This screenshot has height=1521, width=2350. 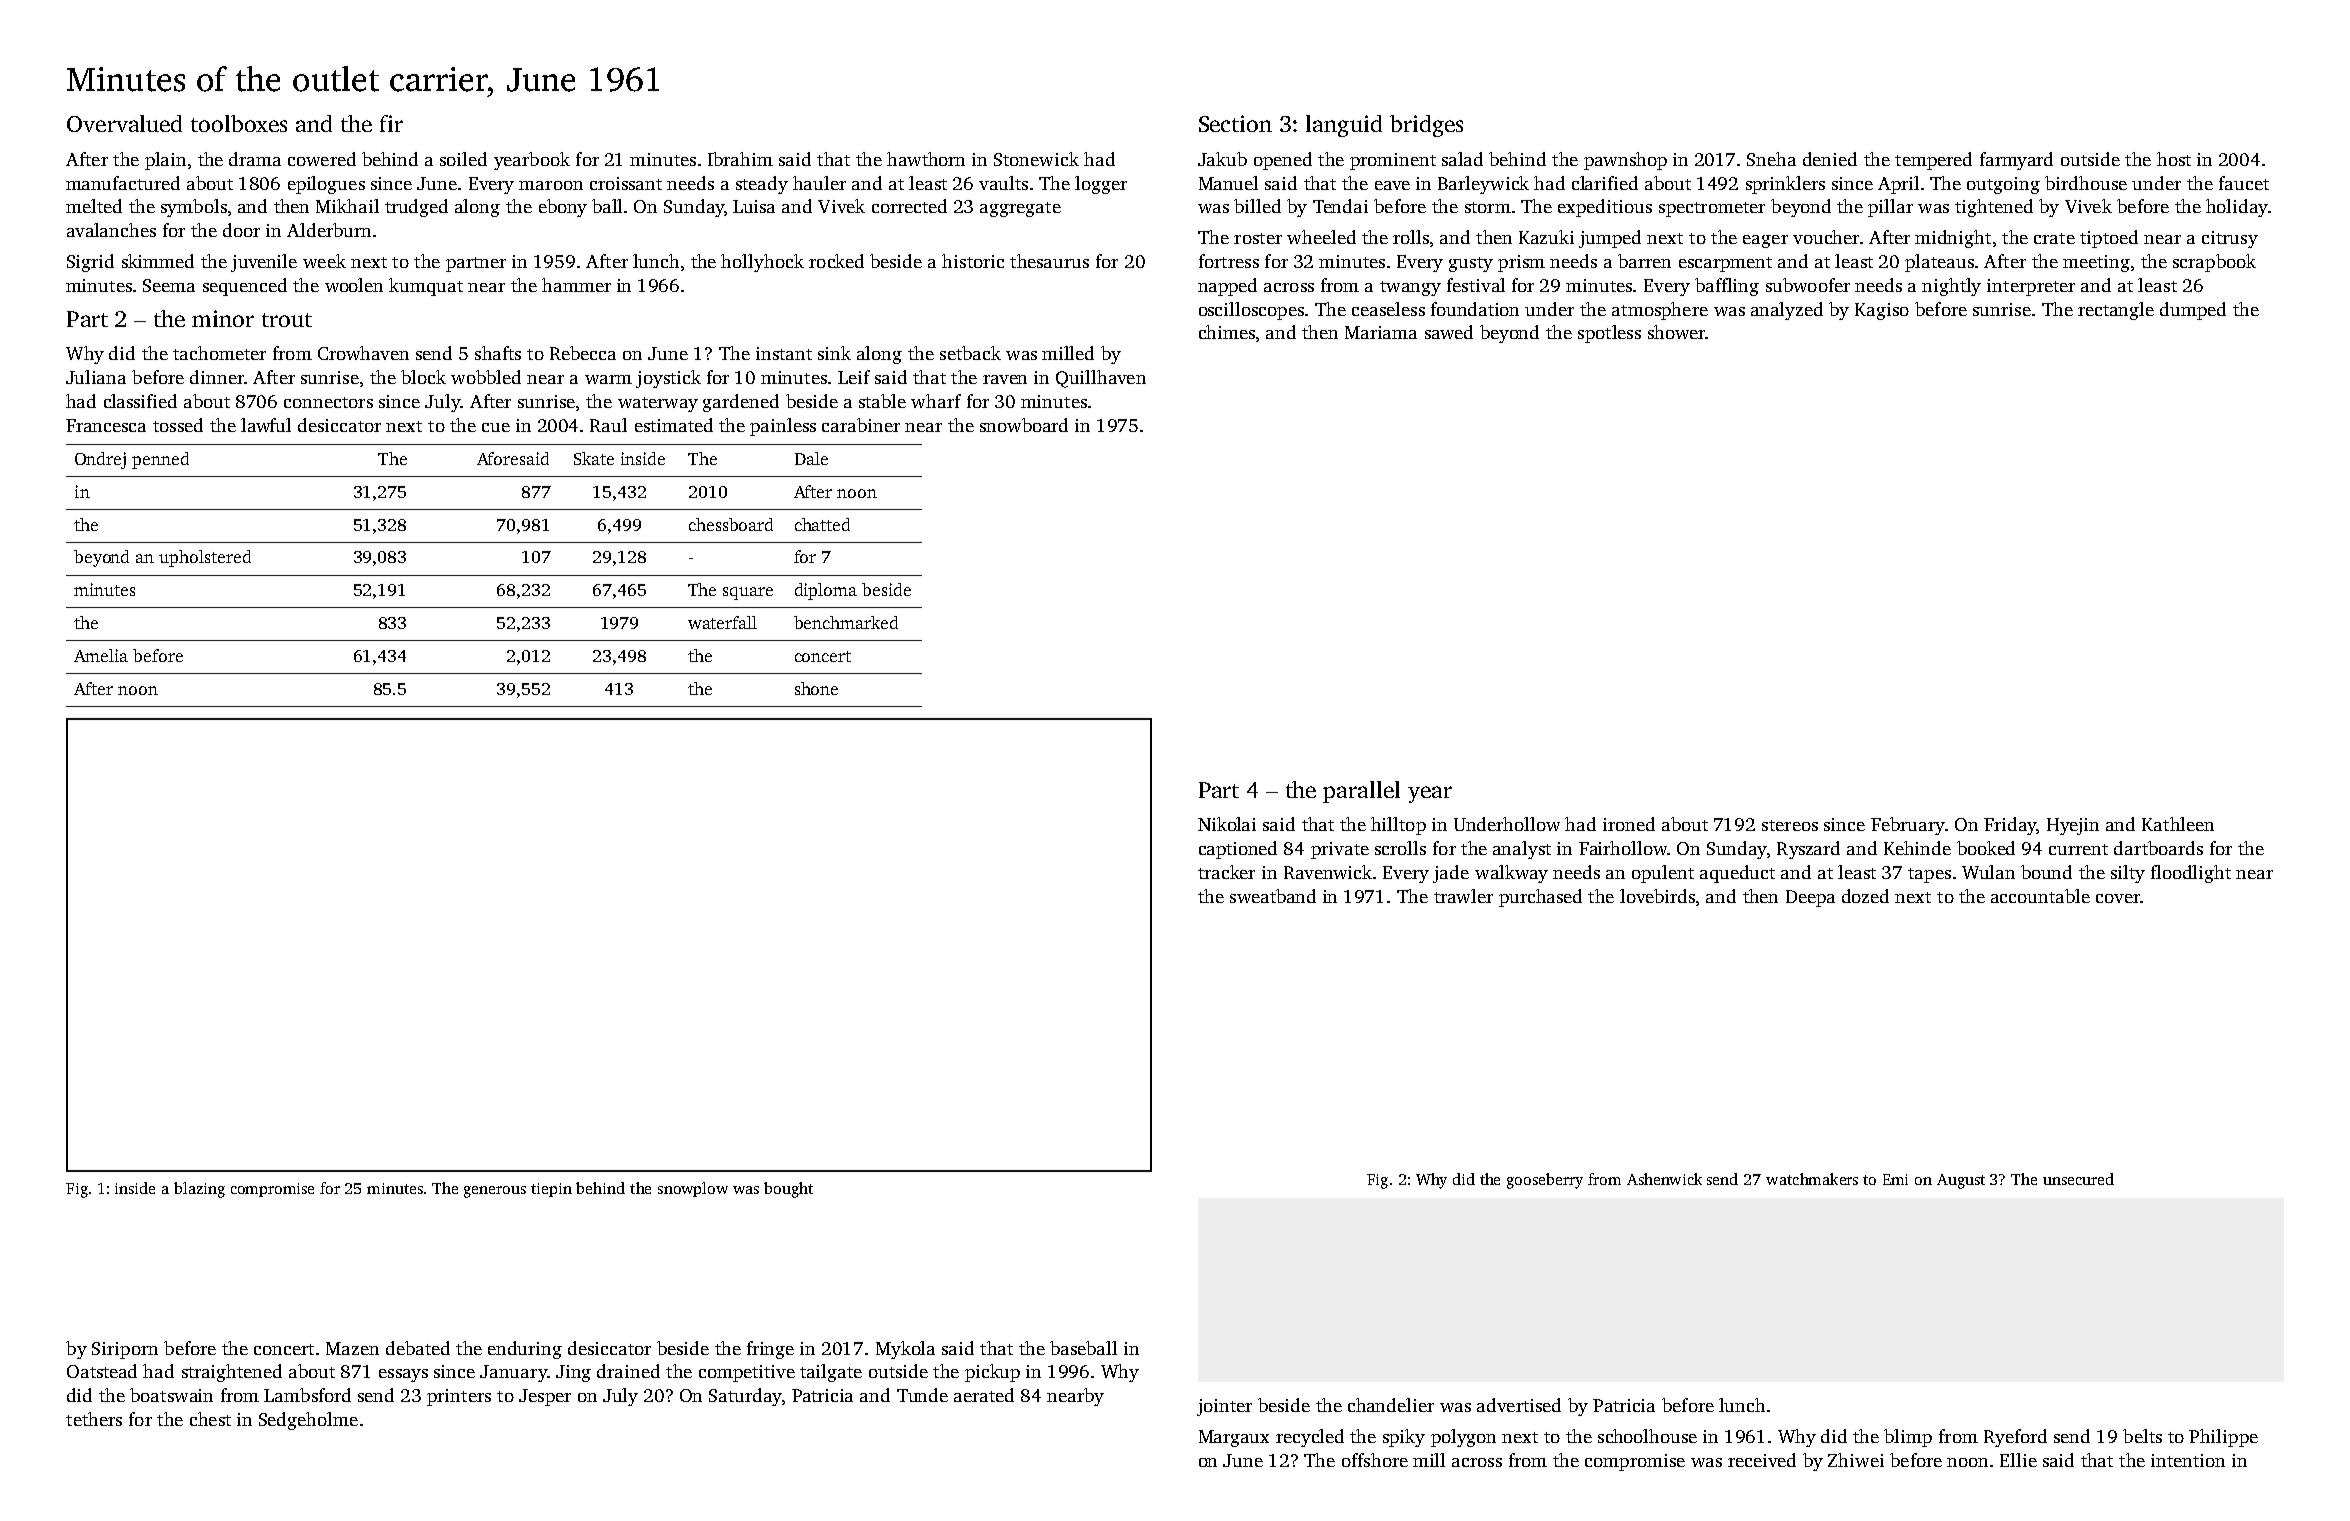 I want to click on penned, so click(x=160, y=460).
